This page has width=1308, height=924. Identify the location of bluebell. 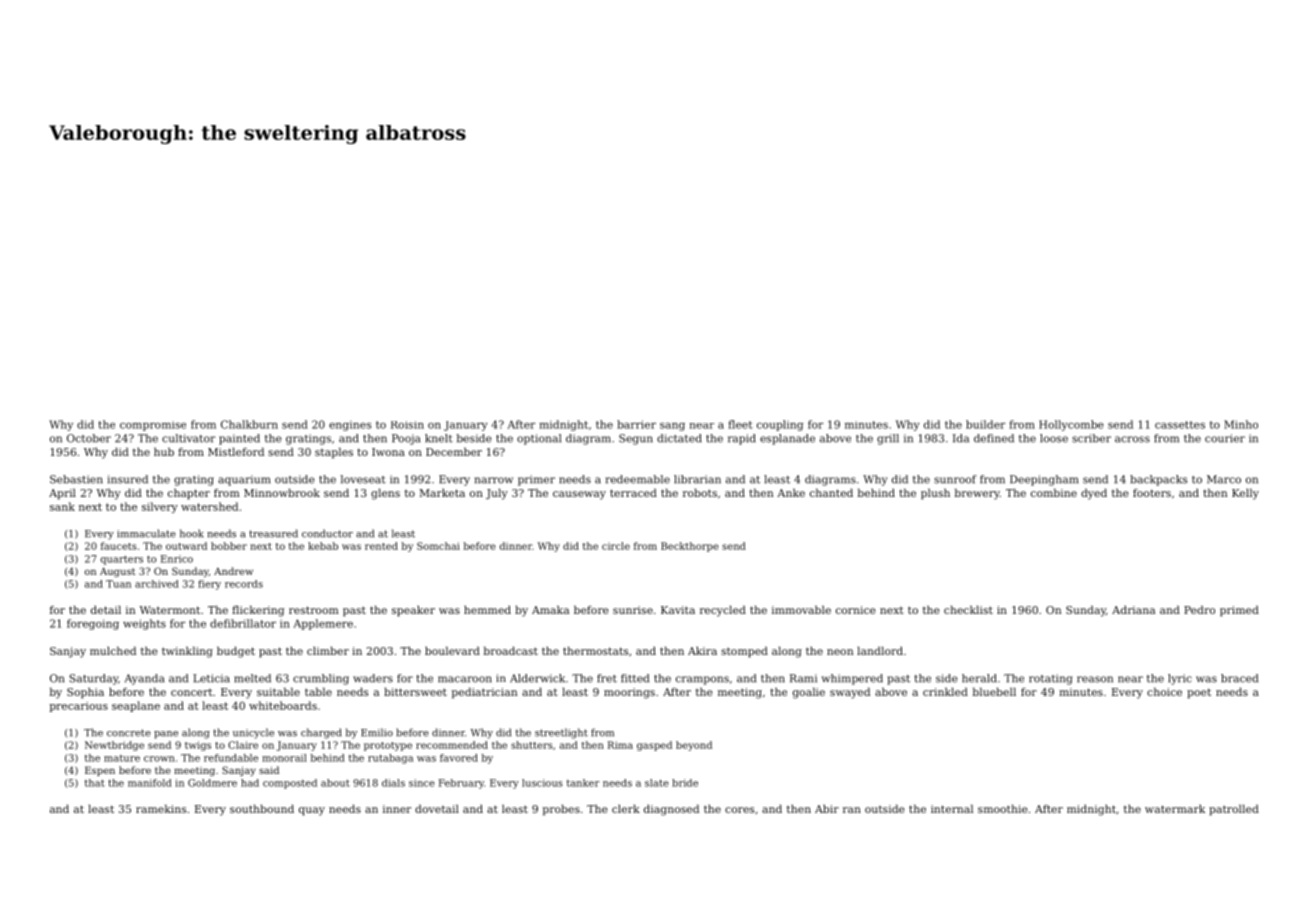
(994, 691).
